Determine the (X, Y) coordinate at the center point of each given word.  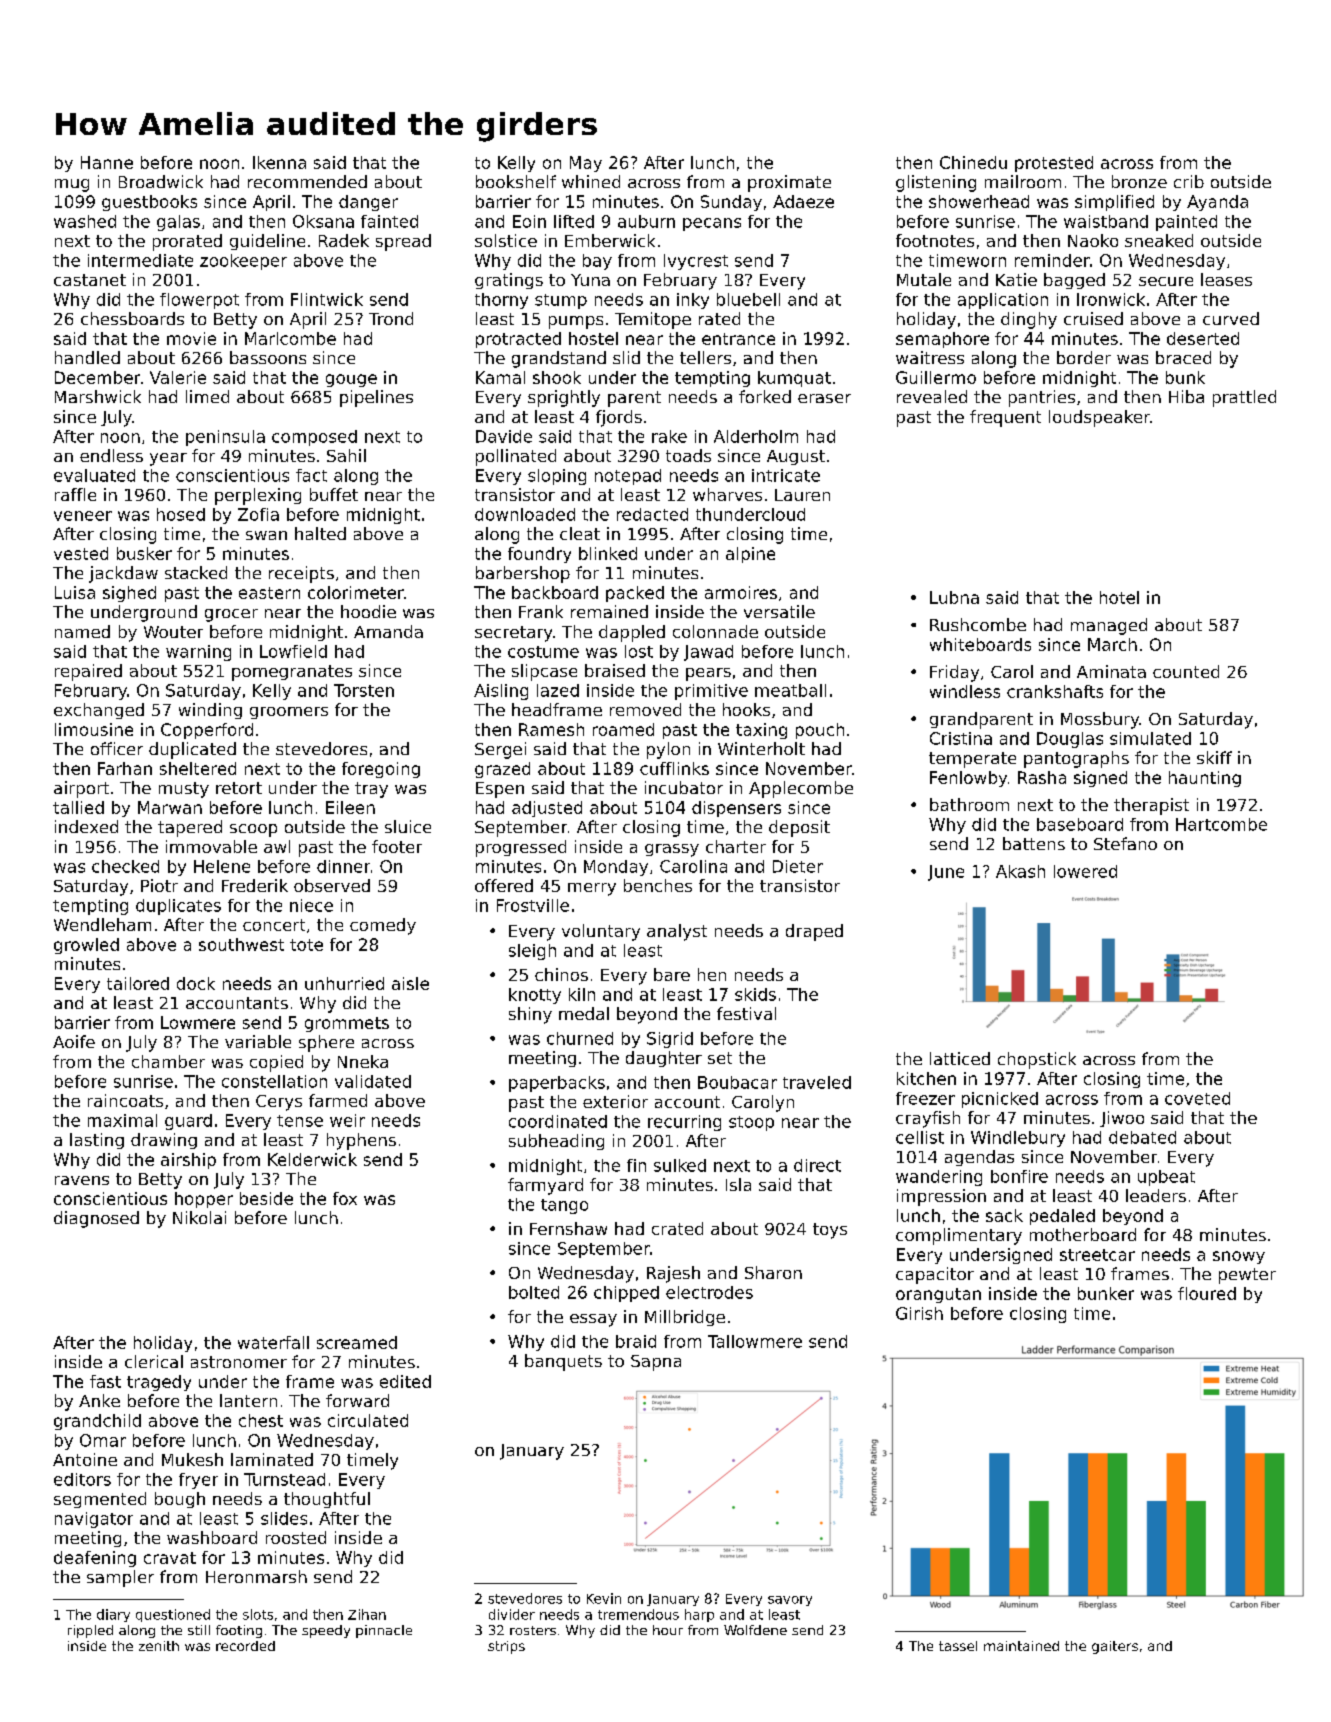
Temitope (653, 320)
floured (1207, 1293)
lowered (1085, 871)
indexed (86, 826)
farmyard (545, 1186)
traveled (817, 1082)
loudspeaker (1099, 418)
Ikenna (279, 162)
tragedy (159, 1383)
